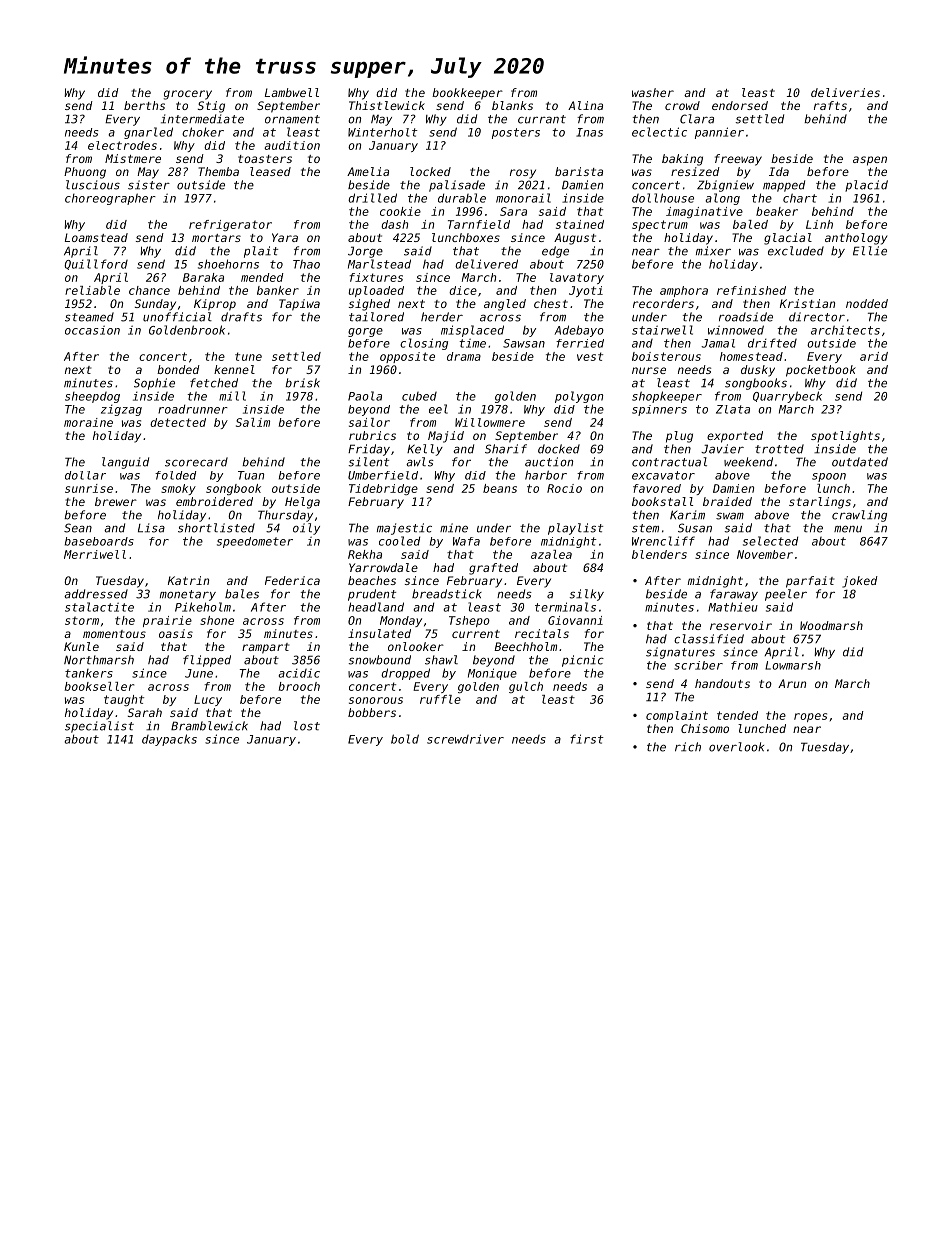 This screenshot has width=952, height=1233. I want to click on beaches, so click(372, 580).
